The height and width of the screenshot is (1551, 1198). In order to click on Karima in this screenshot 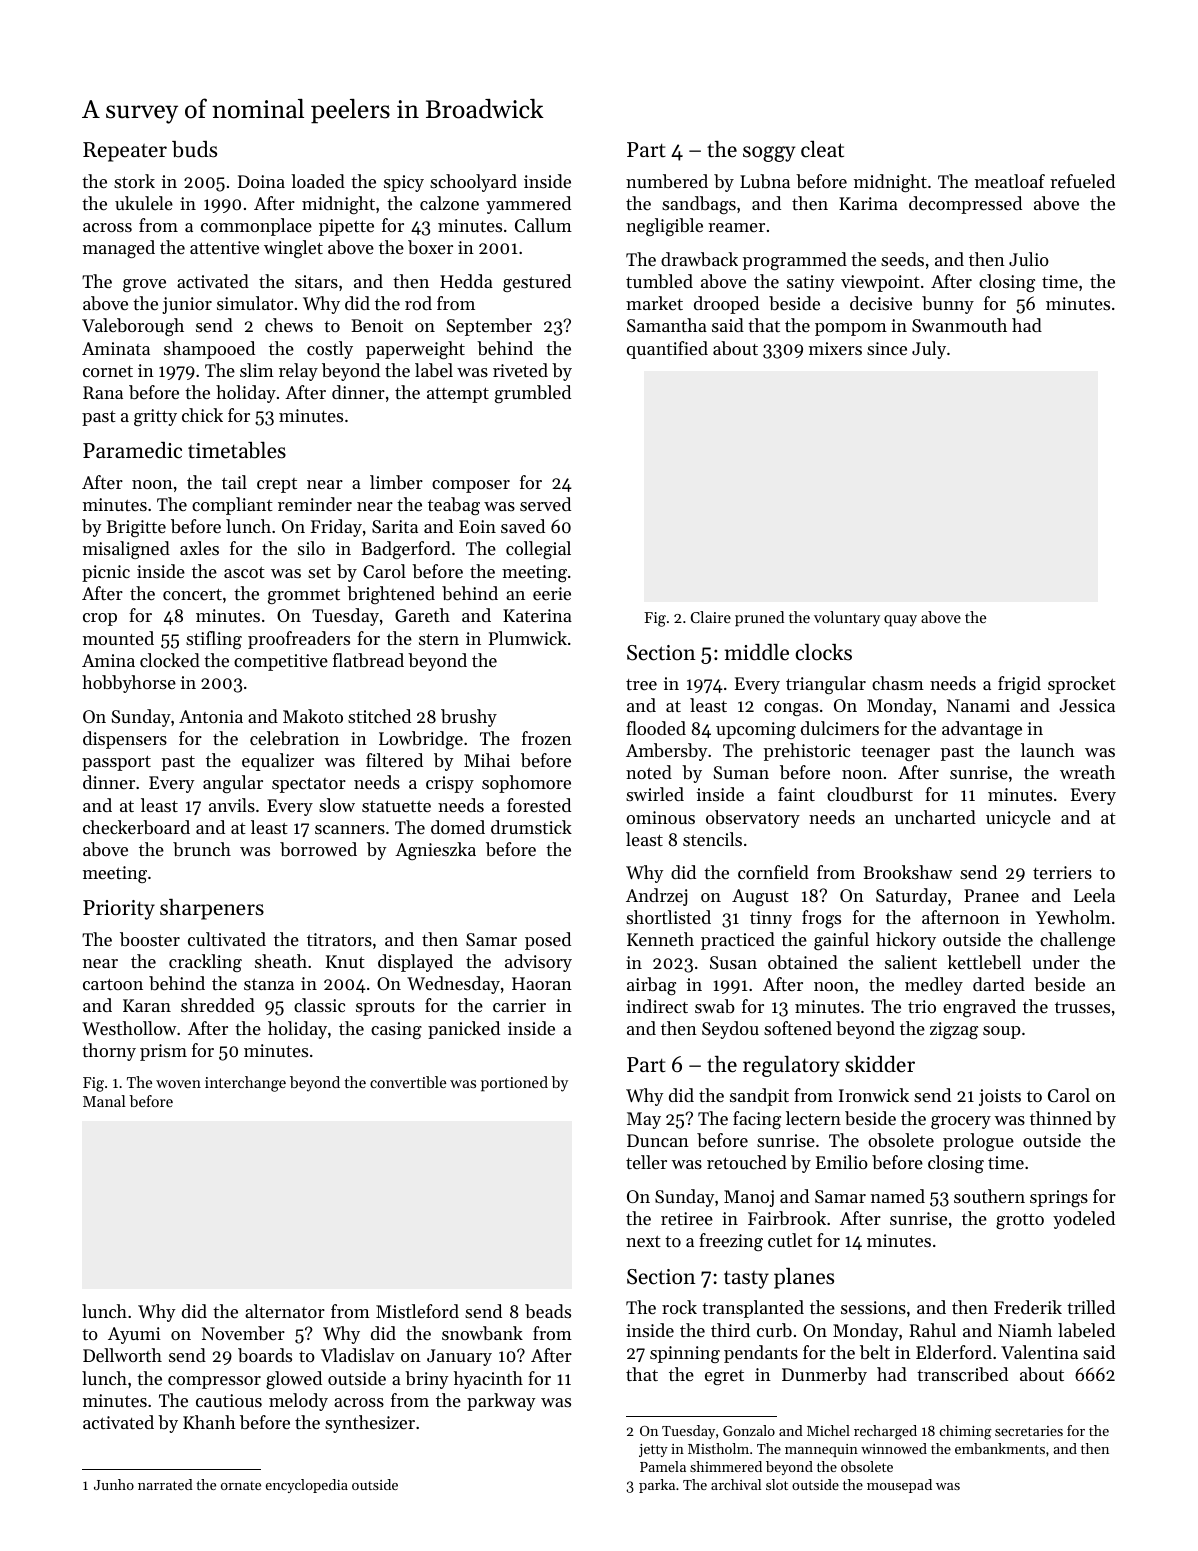, I will do `click(868, 203)`.
